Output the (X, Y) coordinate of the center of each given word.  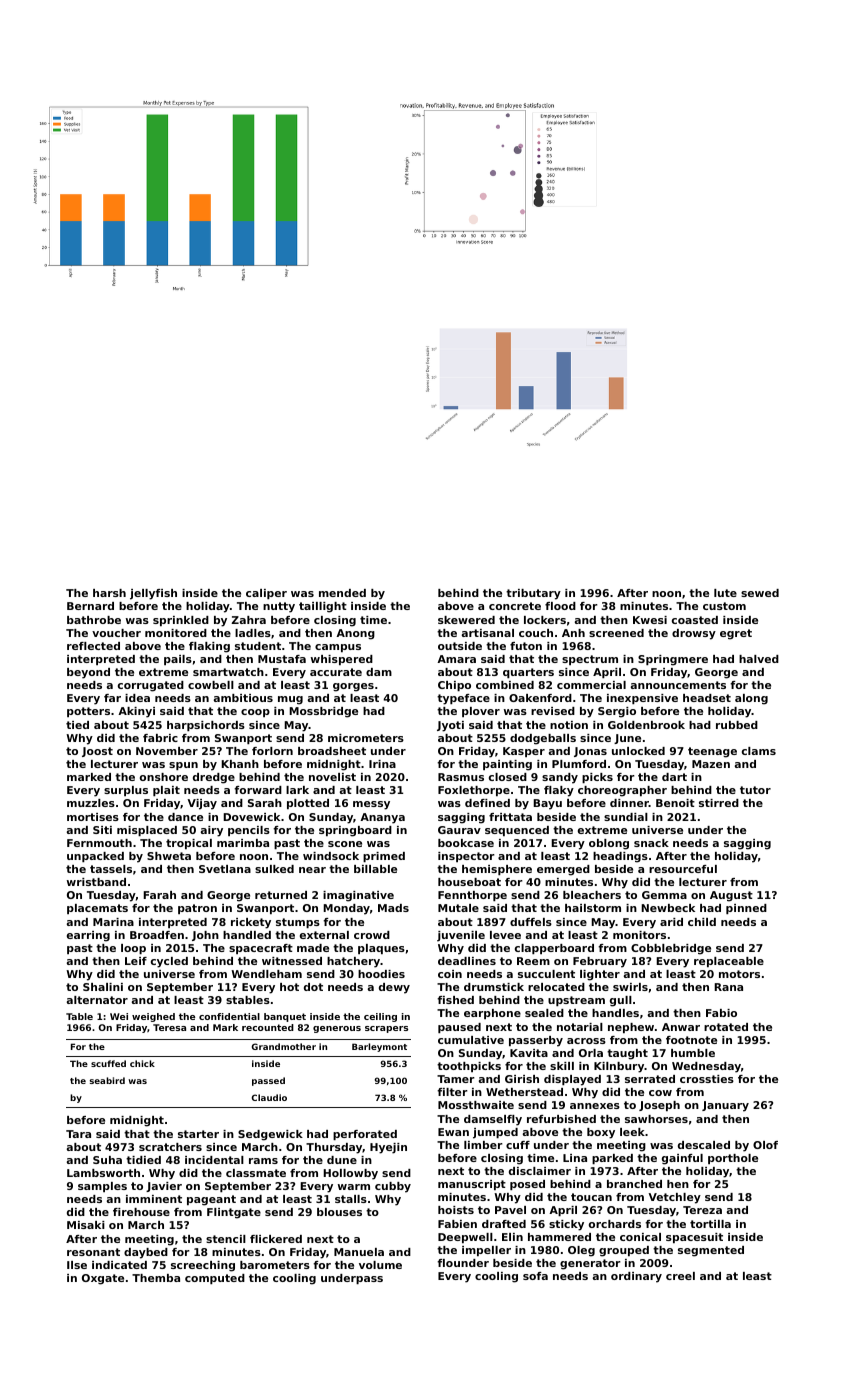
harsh (109, 593)
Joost (97, 752)
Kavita (529, 1053)
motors (739, 974)
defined (487, 803)
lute (725, 593)
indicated (119, 1265)
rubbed (737, 725)
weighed (153, 1017)
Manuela (359, 1252)
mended (342, 593)
